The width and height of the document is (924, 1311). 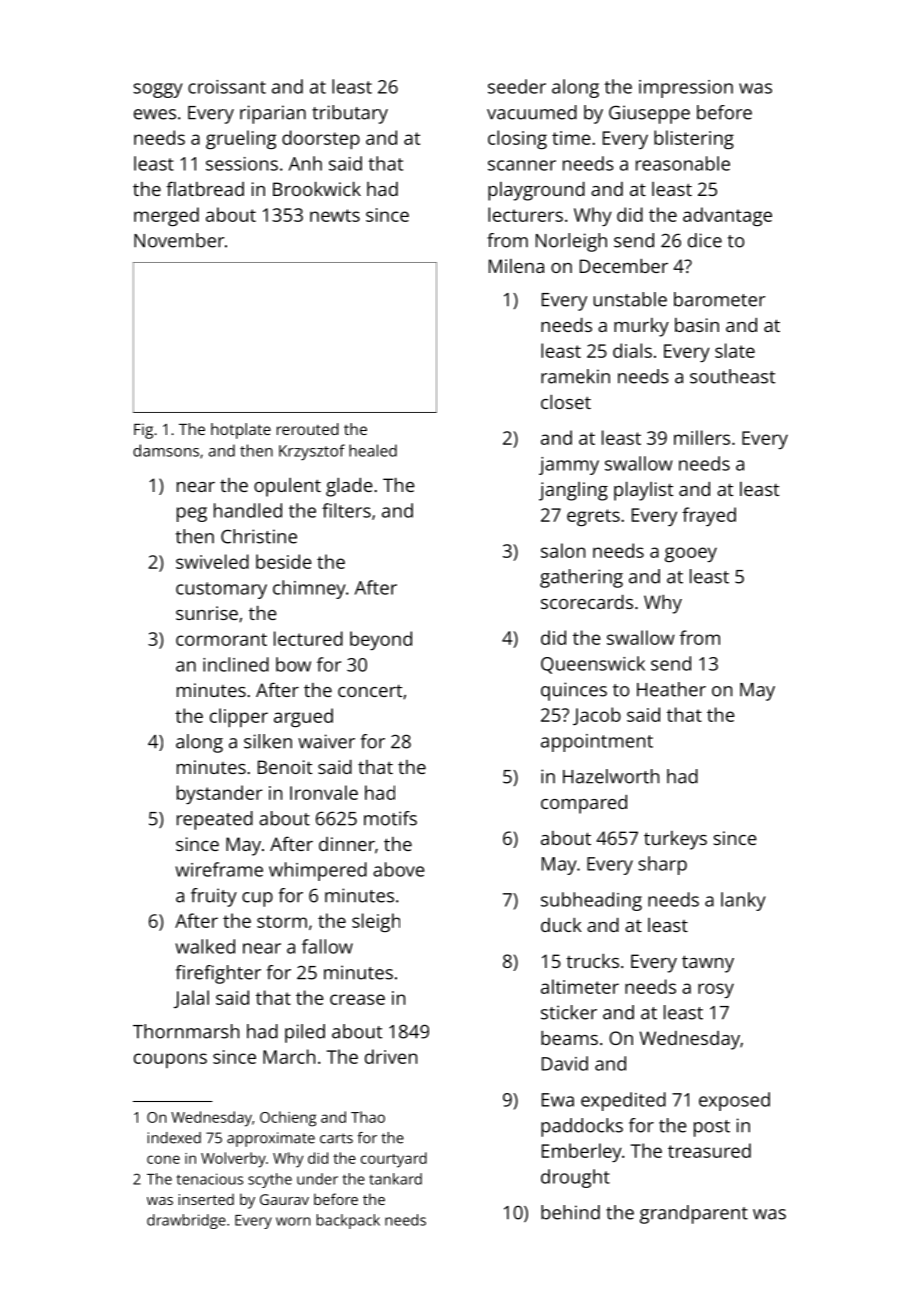 What do you see at coordinates (348, 1221) in the document?
I see `backpack` at bounding box center [348, 1221].
